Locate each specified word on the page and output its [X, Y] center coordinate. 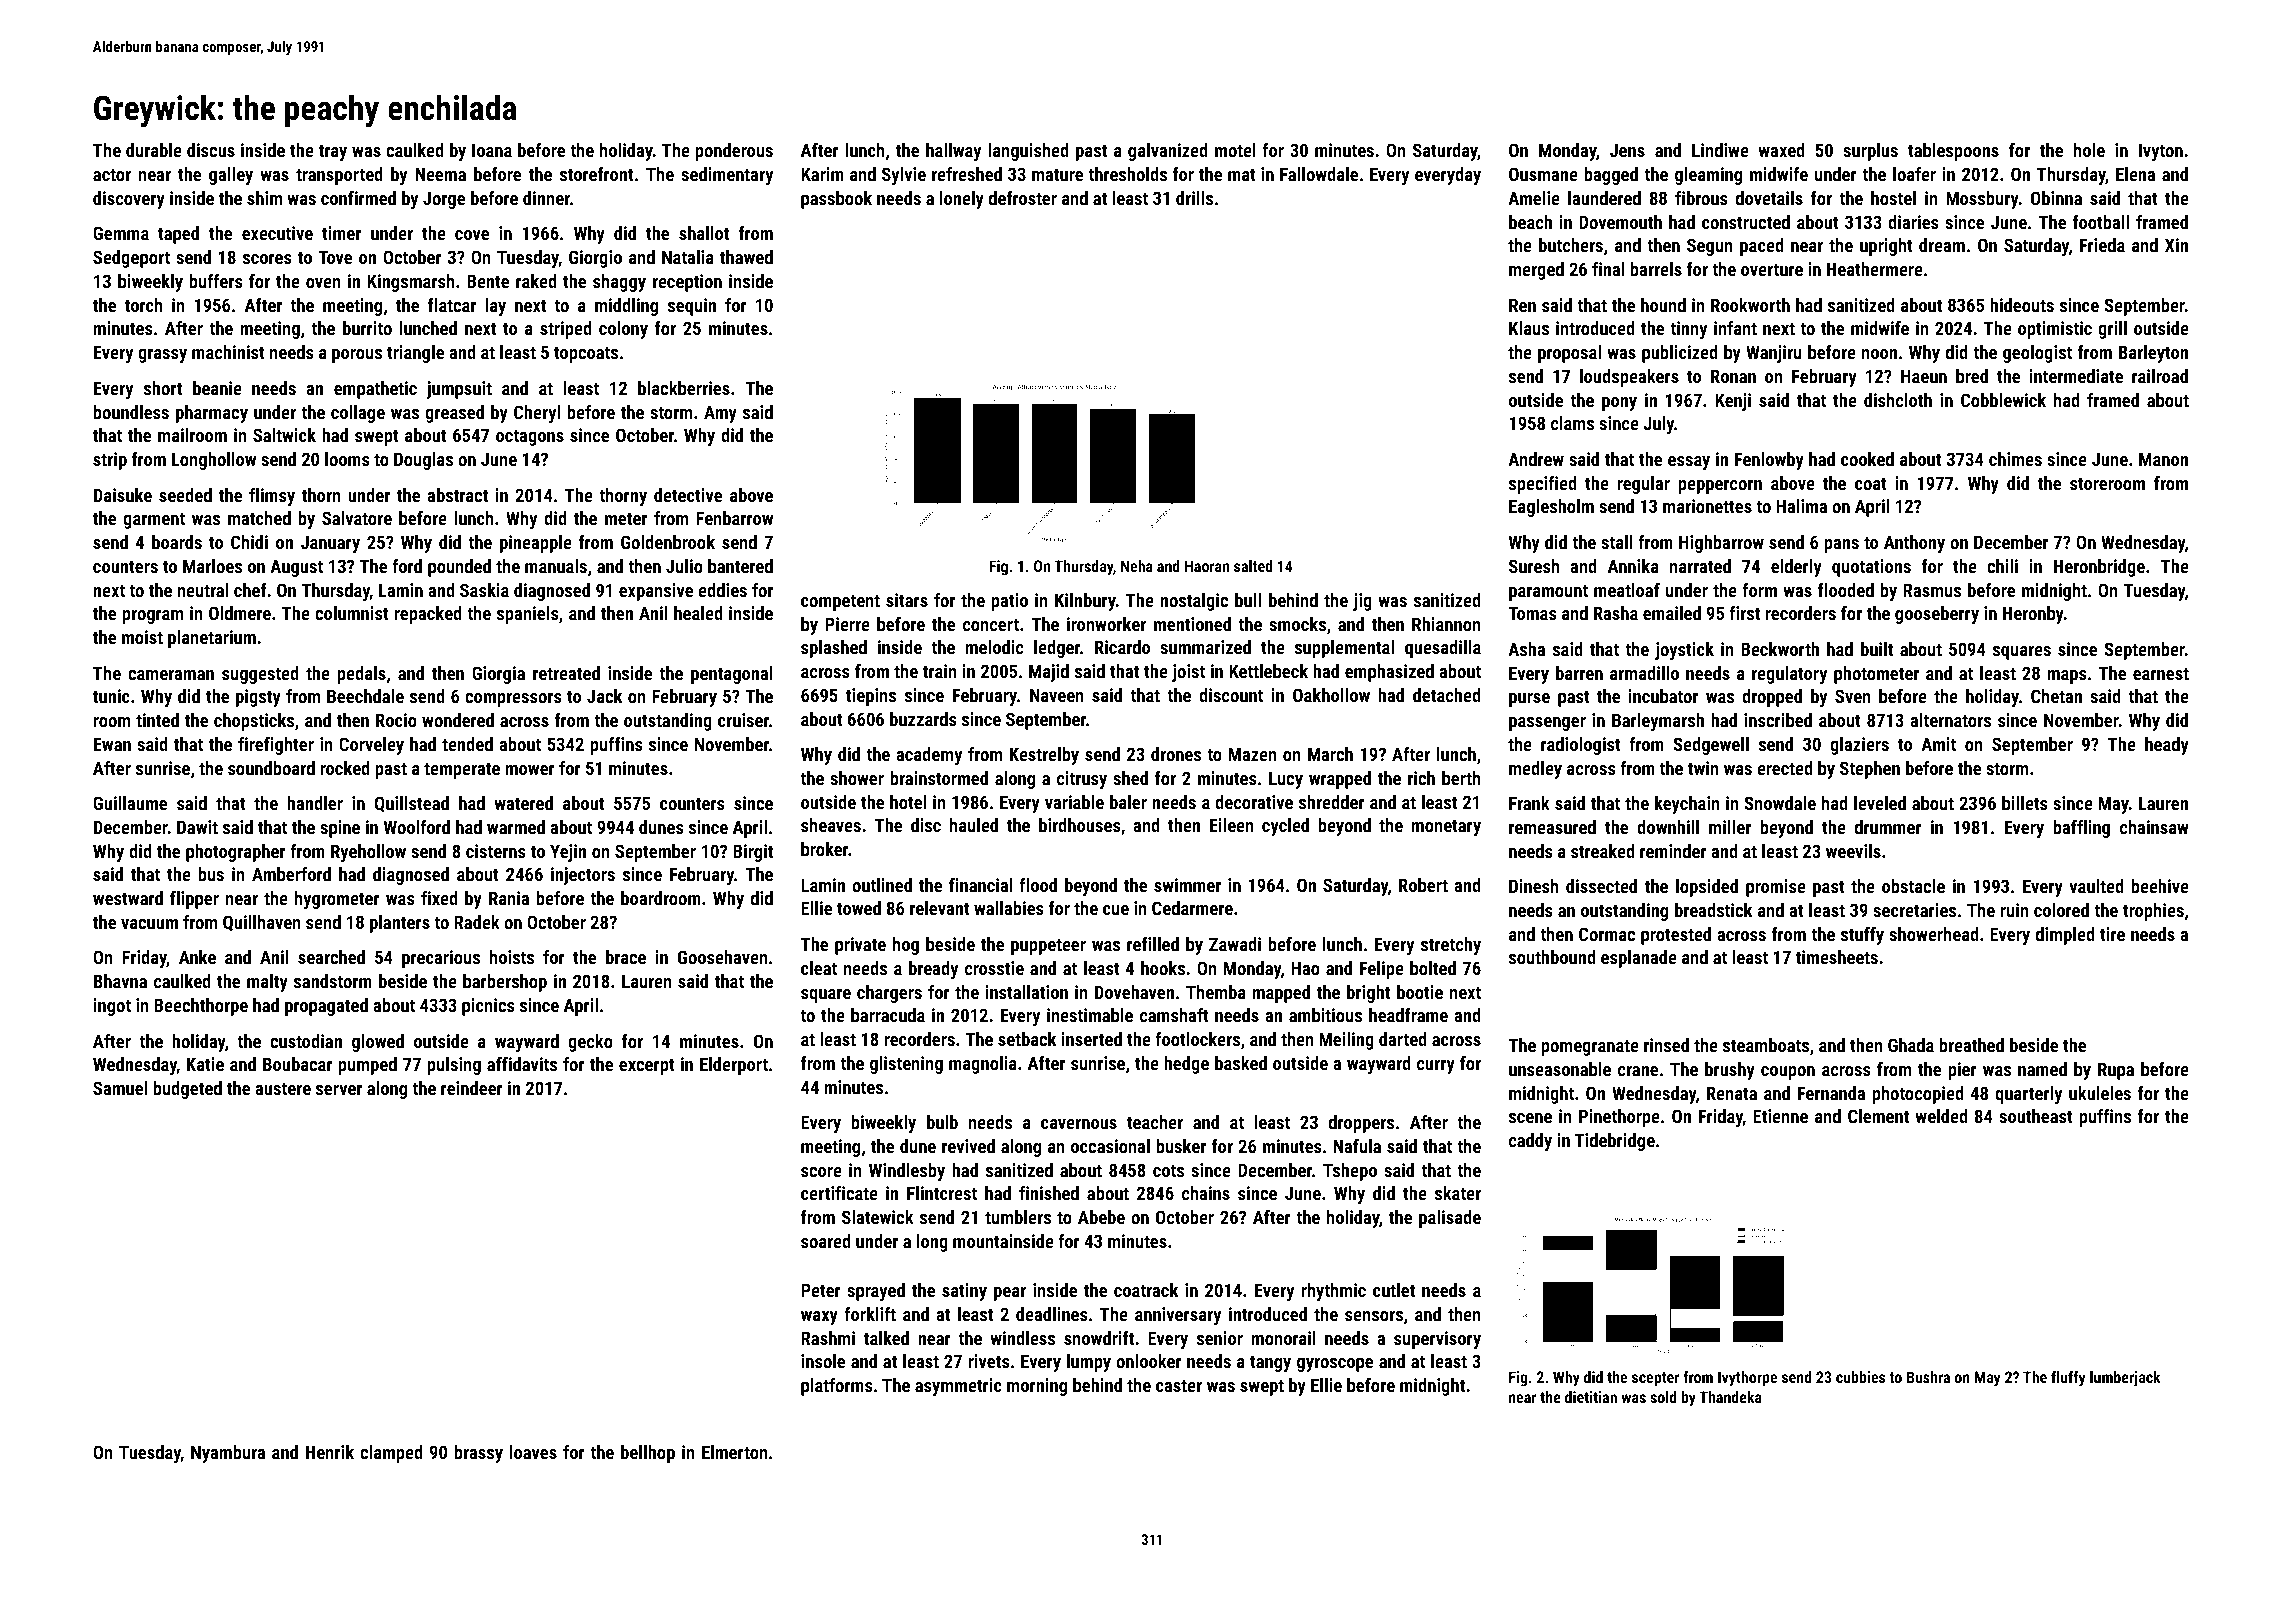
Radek [477, 922]
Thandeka [1730, 1397]
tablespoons [1953, 152]
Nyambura [228, 1454]
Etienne [1780, 1116]
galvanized [1168, 152]
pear [1010, 1294]
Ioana [492, 150]
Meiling [1346, 1041]
